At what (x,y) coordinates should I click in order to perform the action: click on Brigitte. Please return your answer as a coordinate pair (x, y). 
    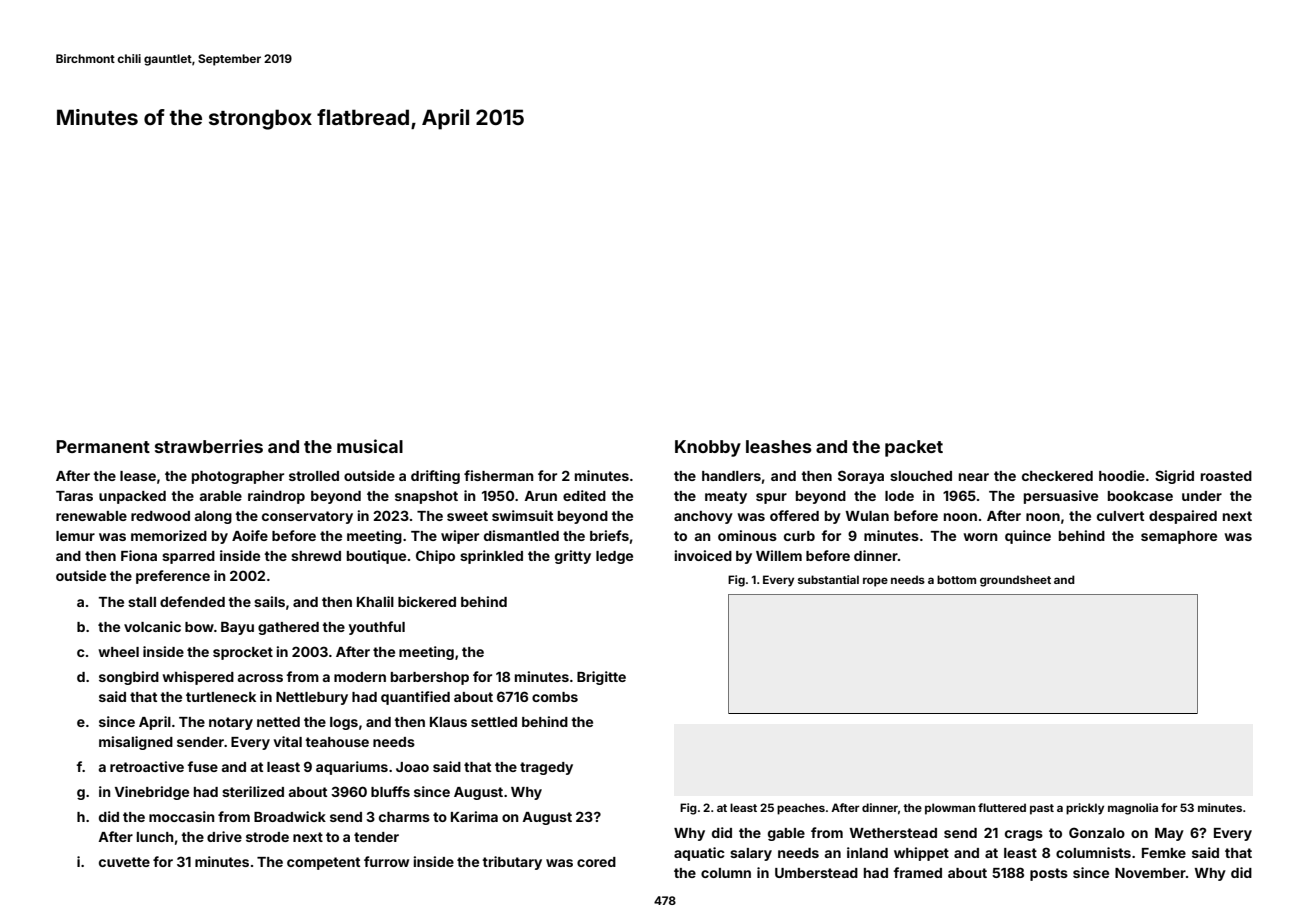
    Looking at the image, I should click on (601, 678).
